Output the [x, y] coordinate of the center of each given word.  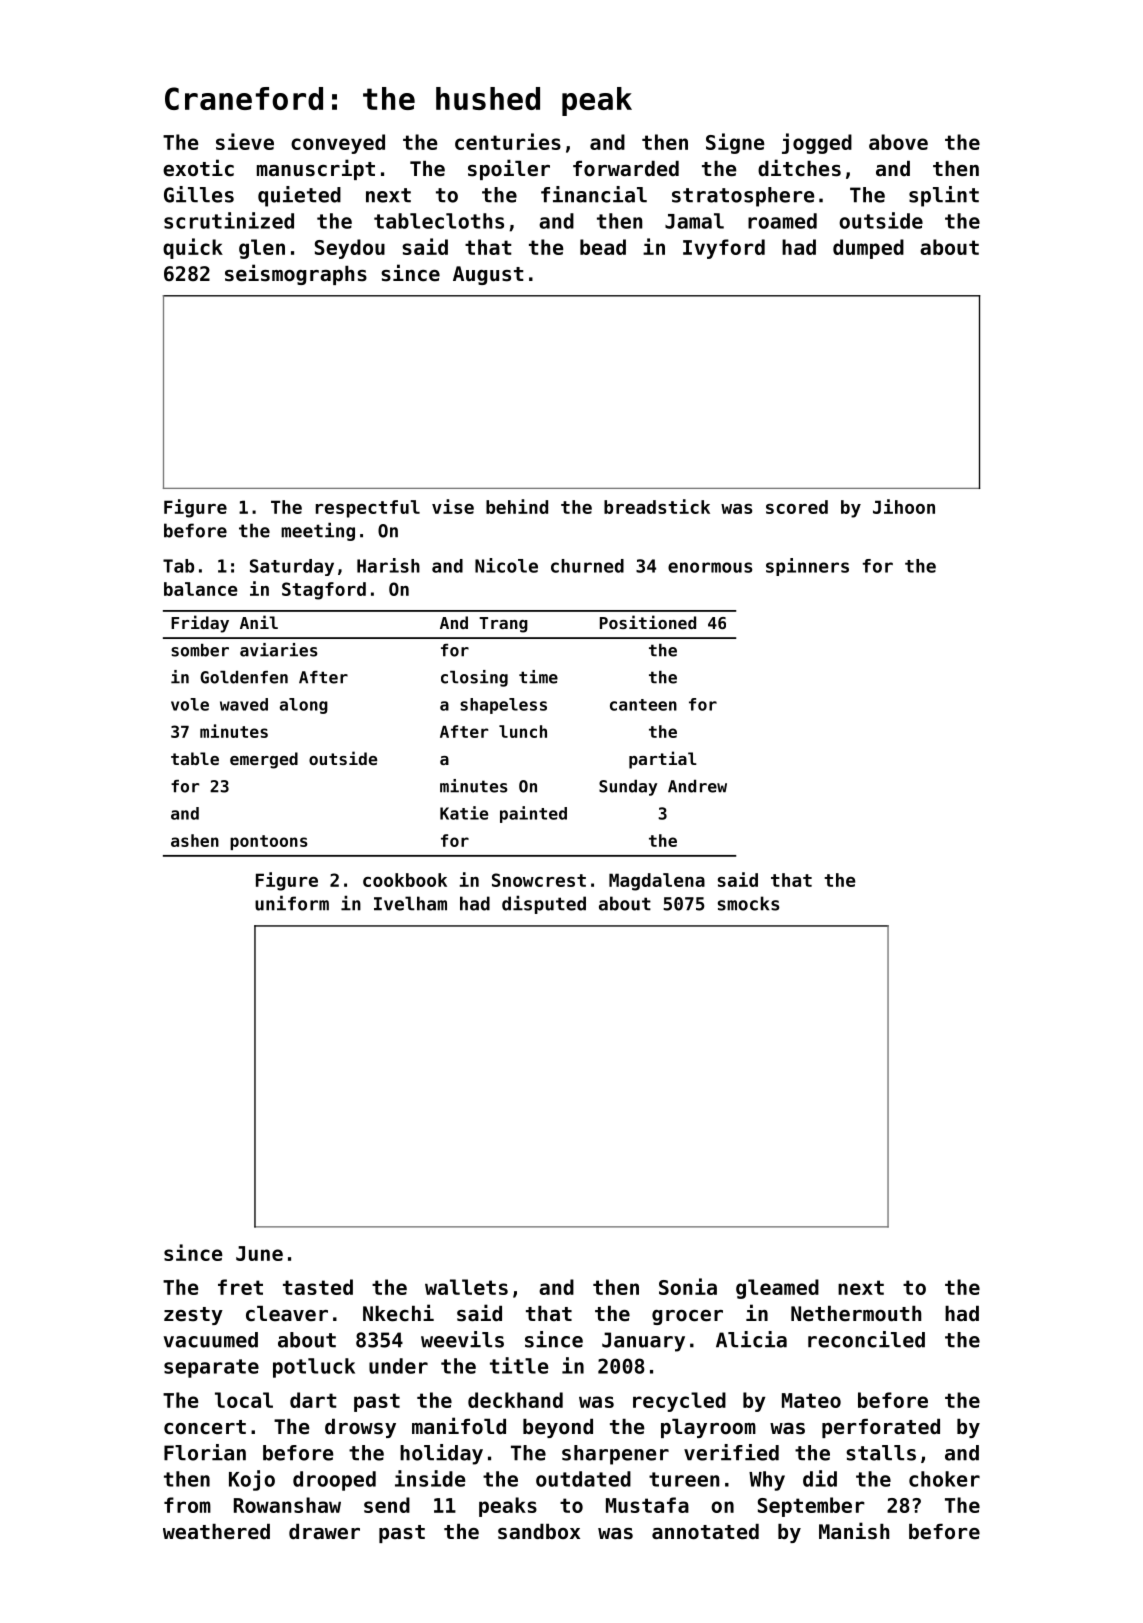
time [538, 677]
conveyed [338, 144]
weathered [216, 1532]
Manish [854, 1531]
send [387, 1505]
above [898, 142]
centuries [508, 141]
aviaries [279, 650]
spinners [807, 567]
